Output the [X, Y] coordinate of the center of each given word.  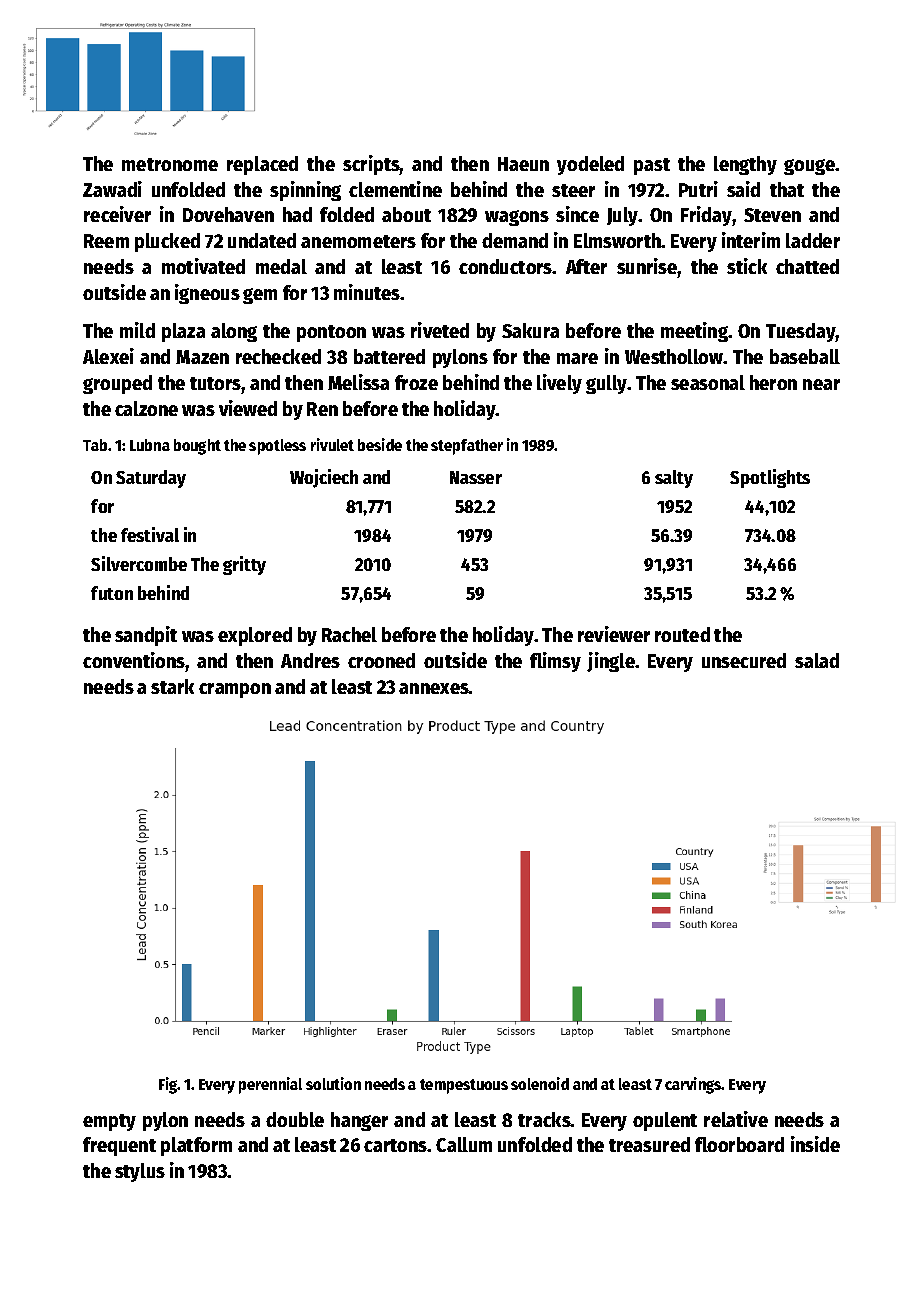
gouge [810, 167]
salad [817, 660]
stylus [140, 1172]
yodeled [590, 165]
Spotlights [770, 478]
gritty [244, 565]
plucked [167, 242]
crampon [235, 690]
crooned [381, 660]
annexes [434, 688]
